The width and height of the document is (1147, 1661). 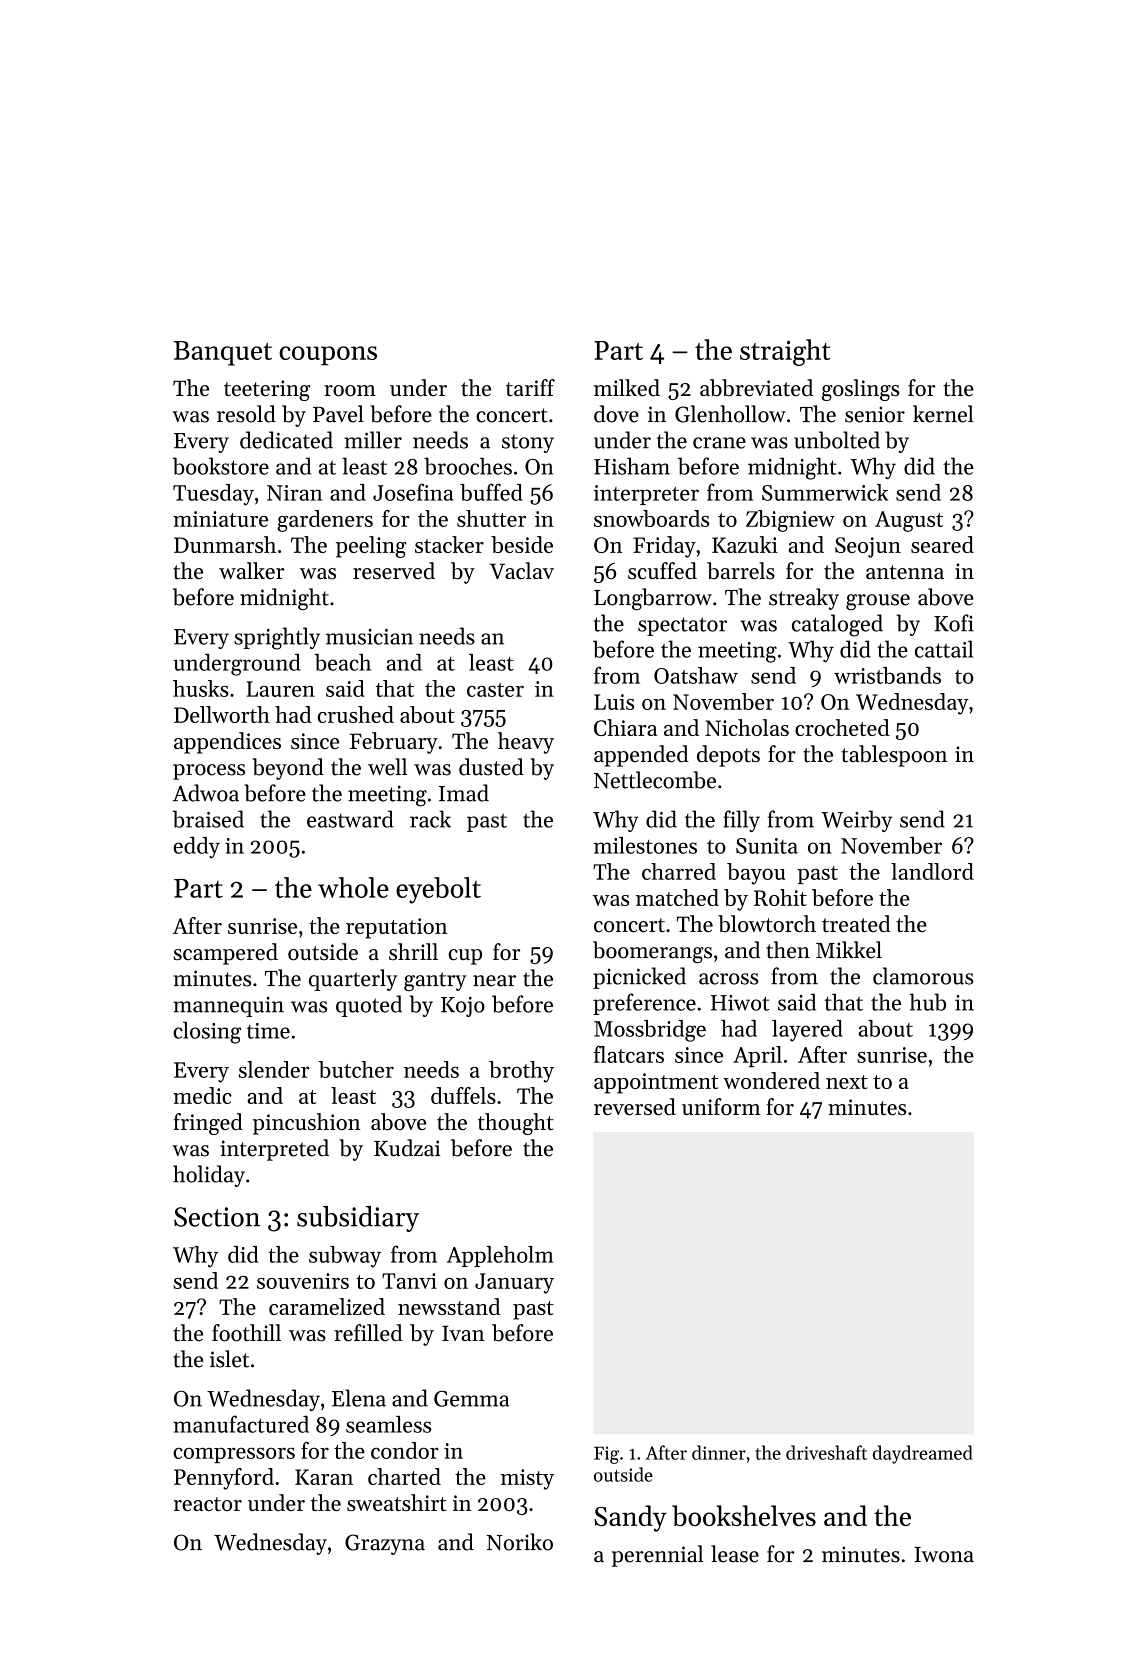 I want to click on Longbarrow, so click(x=653, y=599).
